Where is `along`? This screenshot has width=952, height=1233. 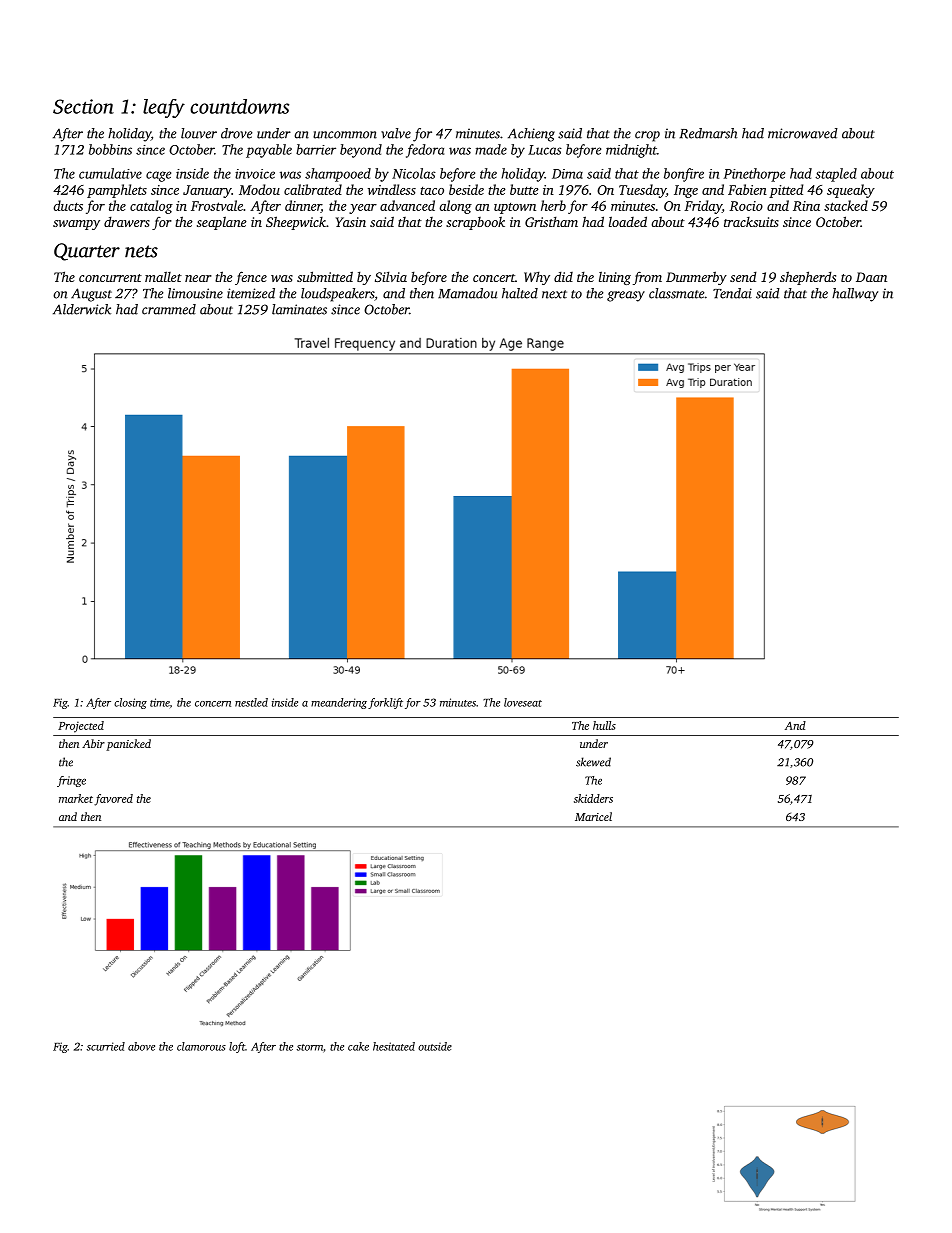 along is located at coordinates (455, 207).
